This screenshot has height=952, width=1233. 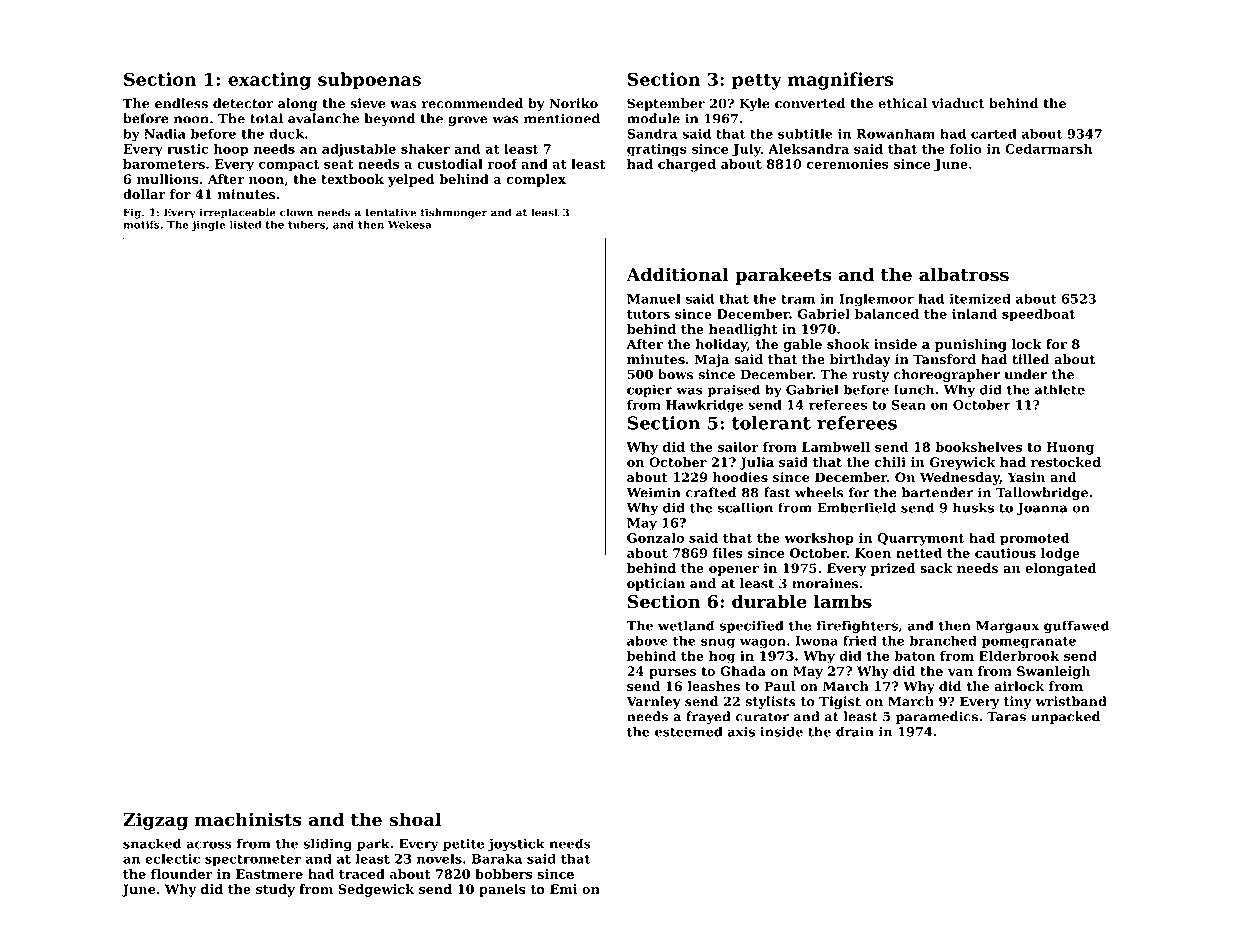 What do you see at coordinates (306, 224) in the screenshot?
I see `tubers` at bounding box center [306, 224].
